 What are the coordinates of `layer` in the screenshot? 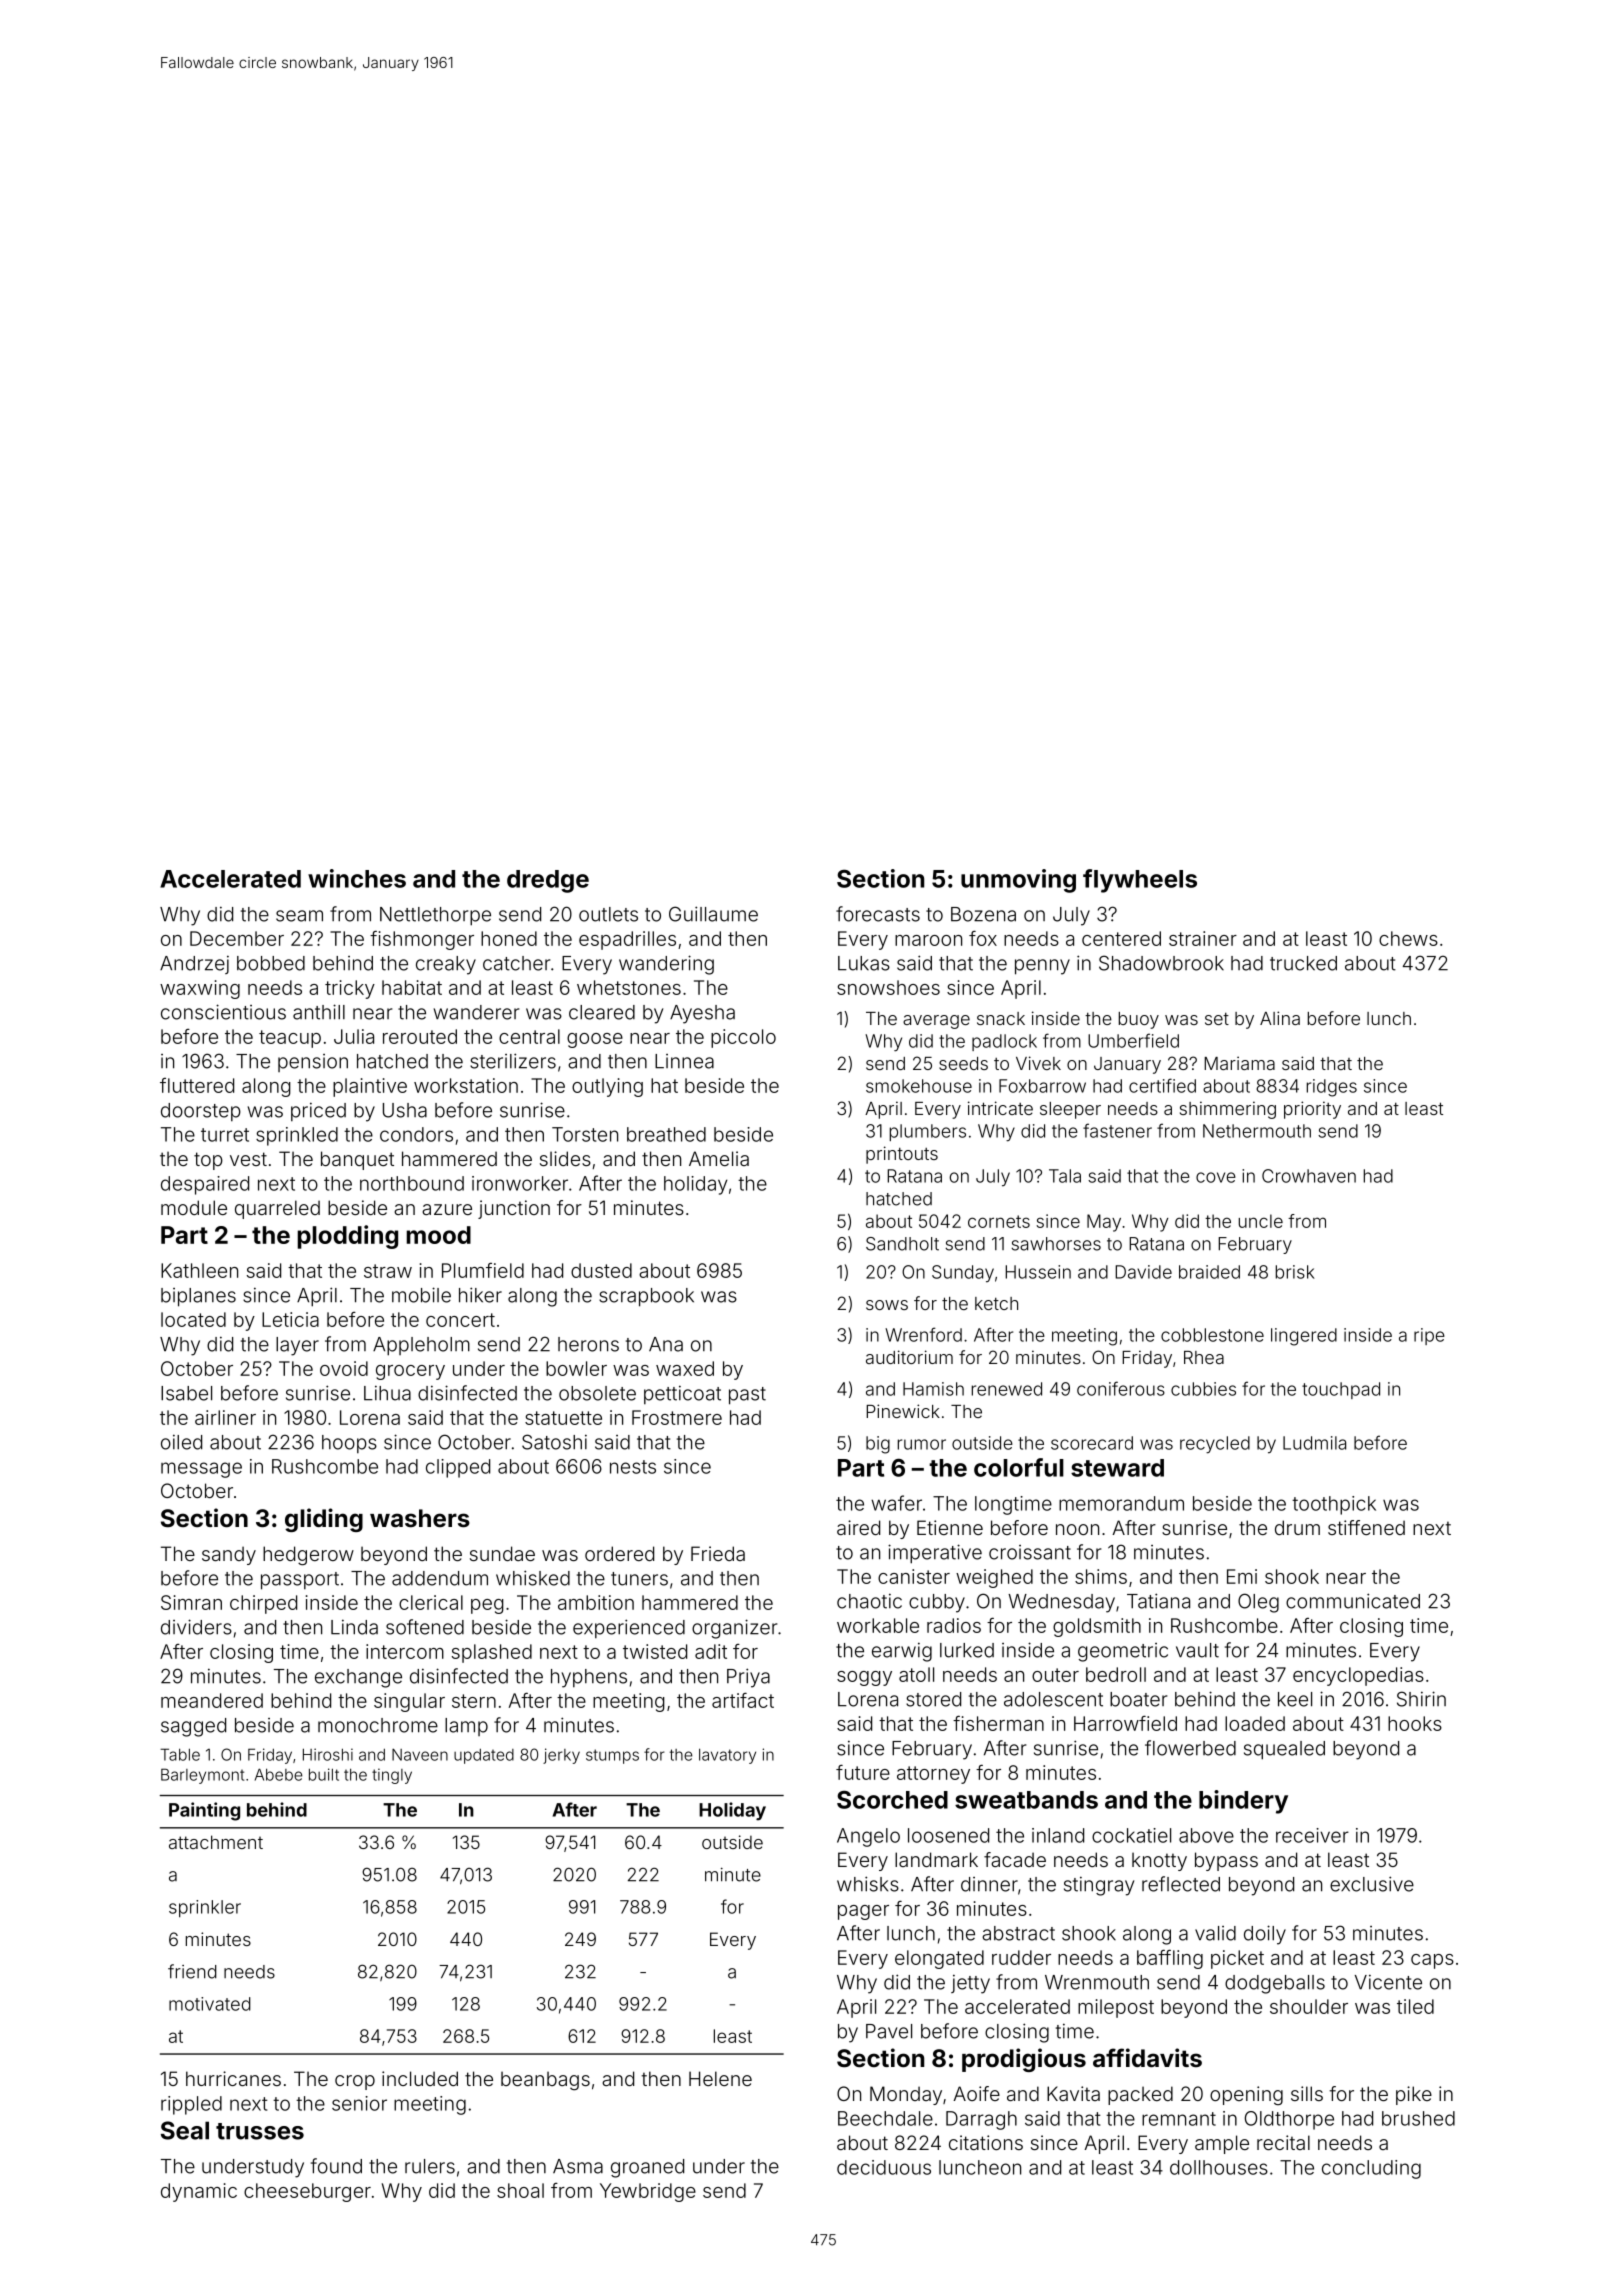 It's located at (297, 1346).
